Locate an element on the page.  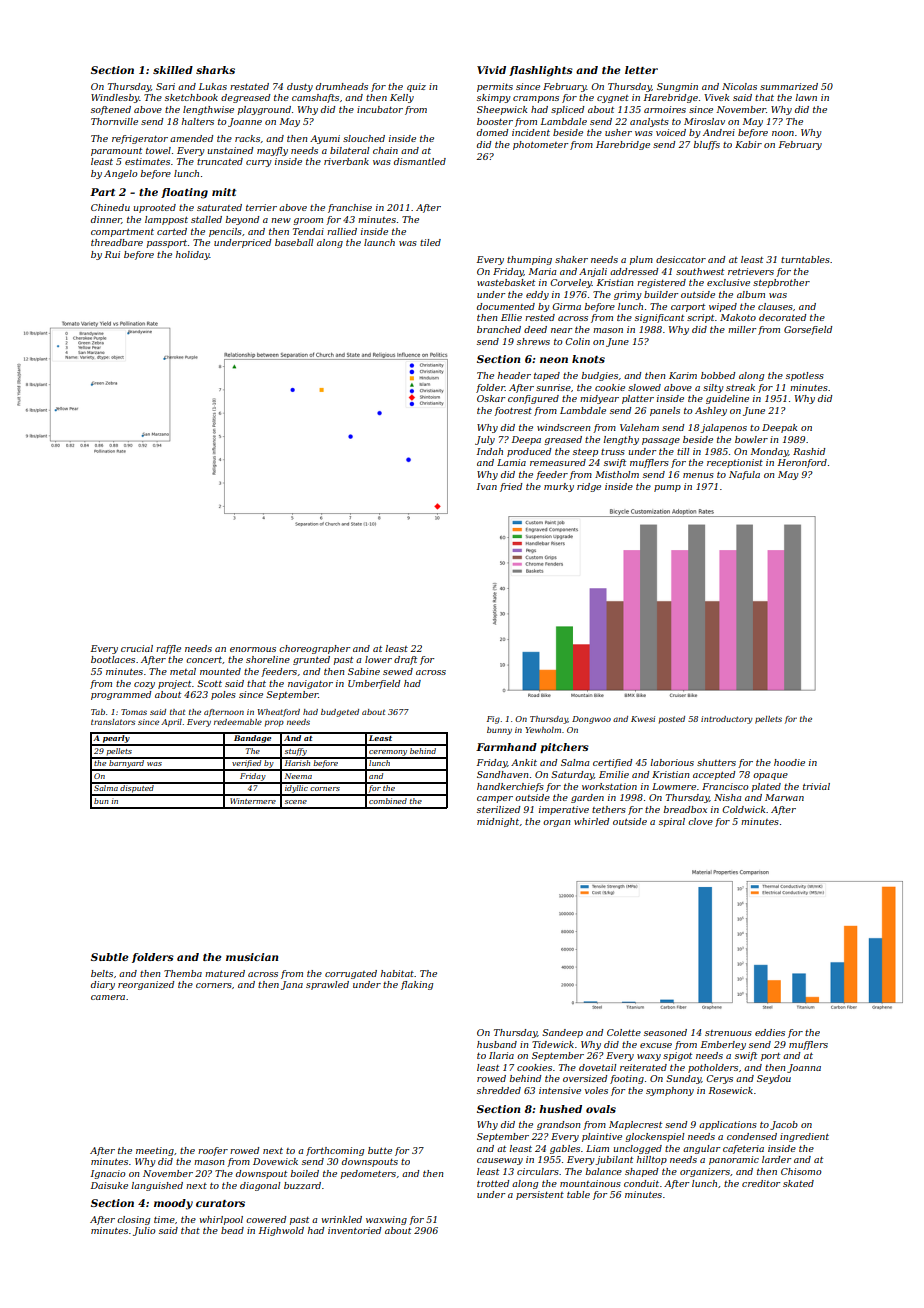
Oskar is located at coordinates (491, 398).
